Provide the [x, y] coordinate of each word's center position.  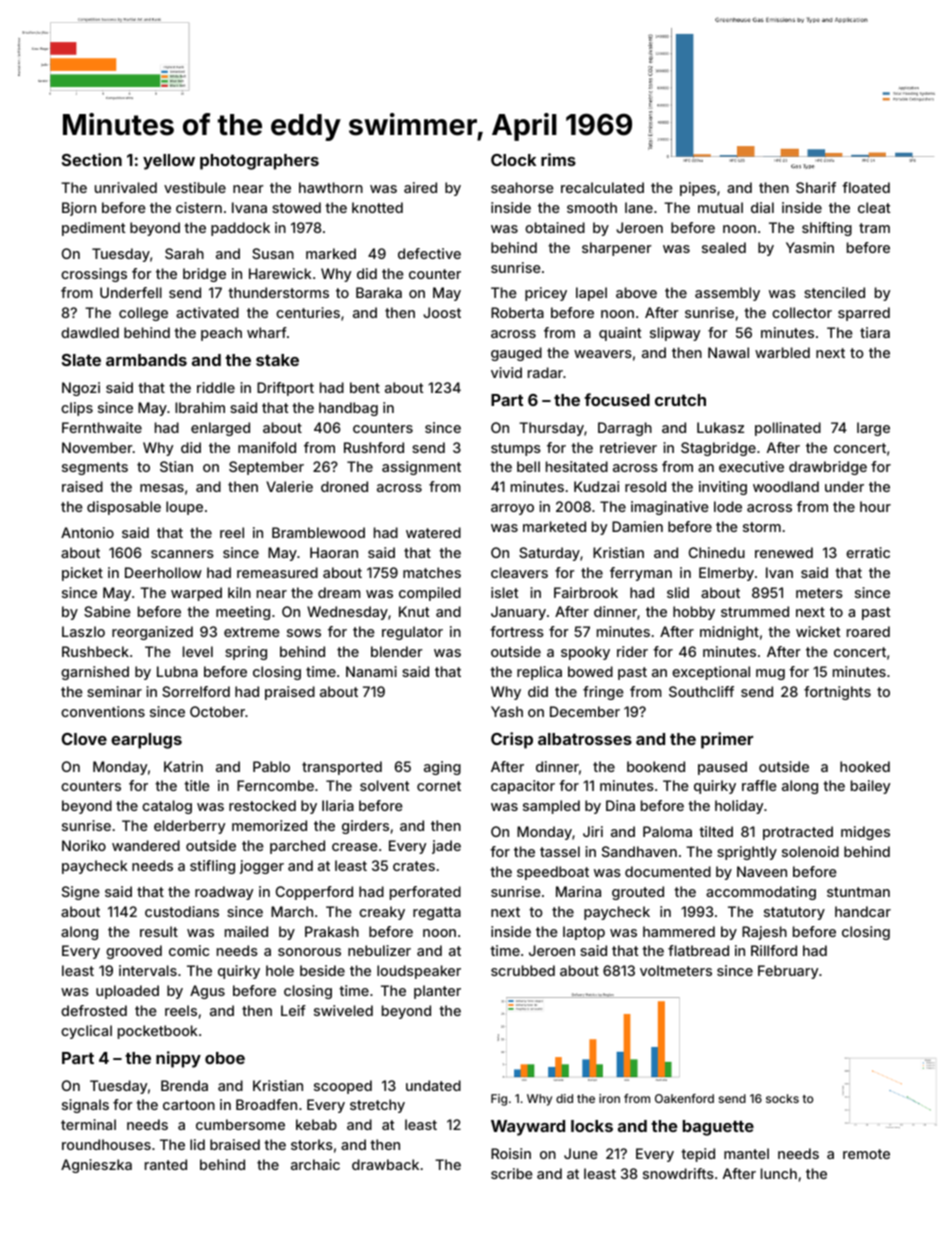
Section [92, 159]
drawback [385, 1164]
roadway [224, 893]
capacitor [523, 787]
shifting [827, 229]
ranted [166, 1164]
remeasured [277, 572]
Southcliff [701, 691]
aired [420, 187]
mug [770, 674]
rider [632, 651]
